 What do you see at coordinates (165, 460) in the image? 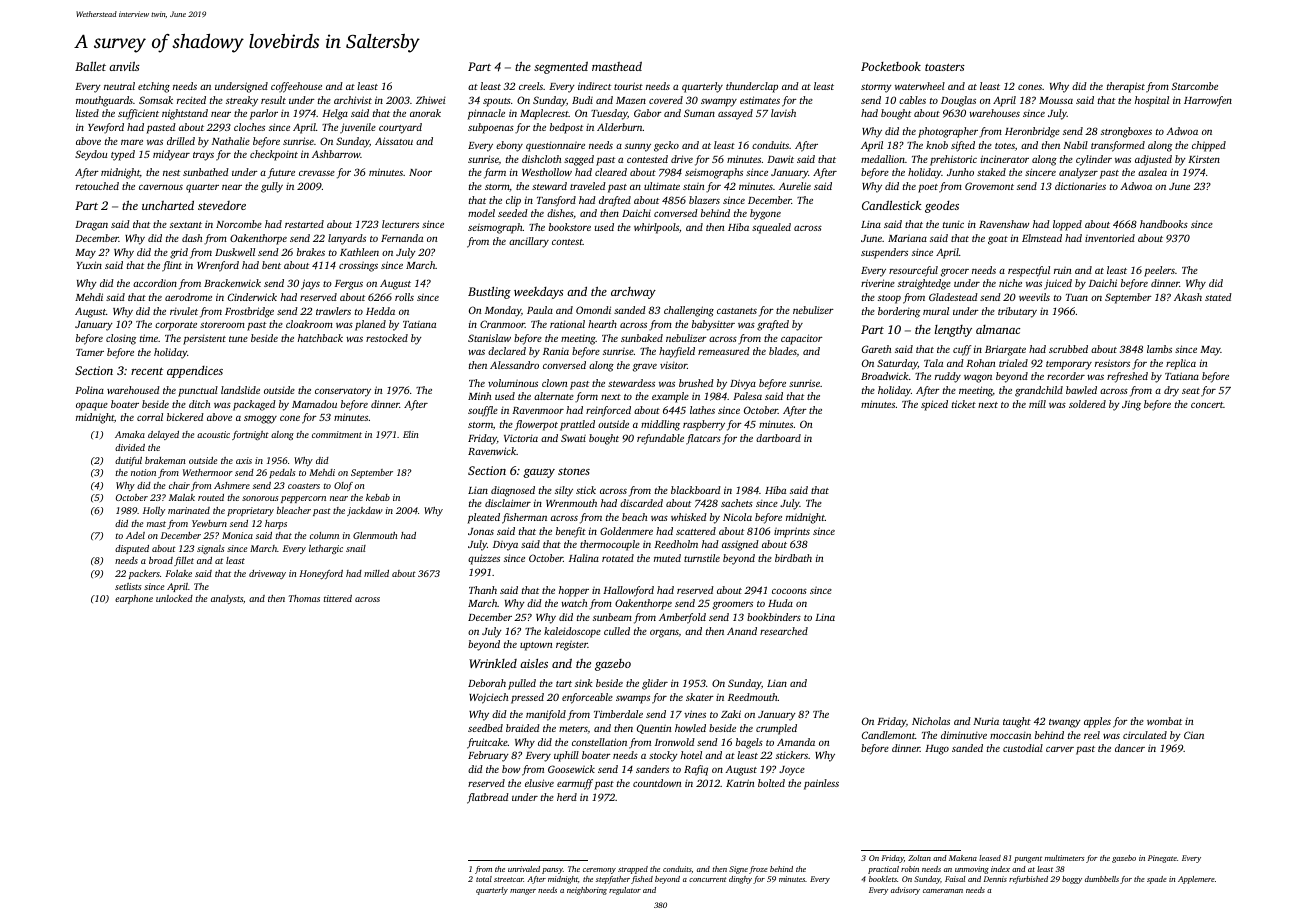
I see `brakeman` at bounding box center [165, 460].
